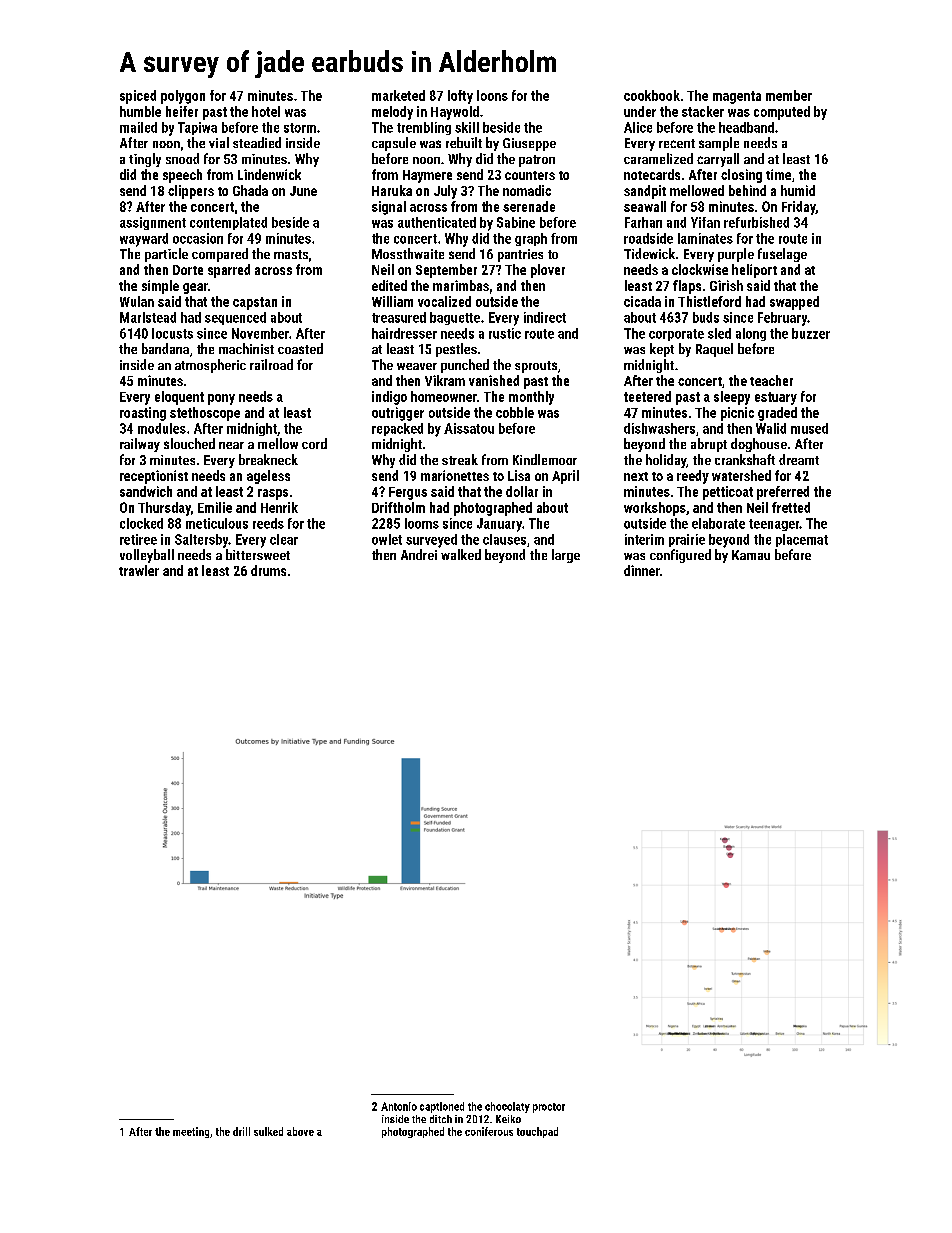  What do you see at coordinates (751, 555) in the document?
I see `Kamau` at bounding box center [751, 555].
